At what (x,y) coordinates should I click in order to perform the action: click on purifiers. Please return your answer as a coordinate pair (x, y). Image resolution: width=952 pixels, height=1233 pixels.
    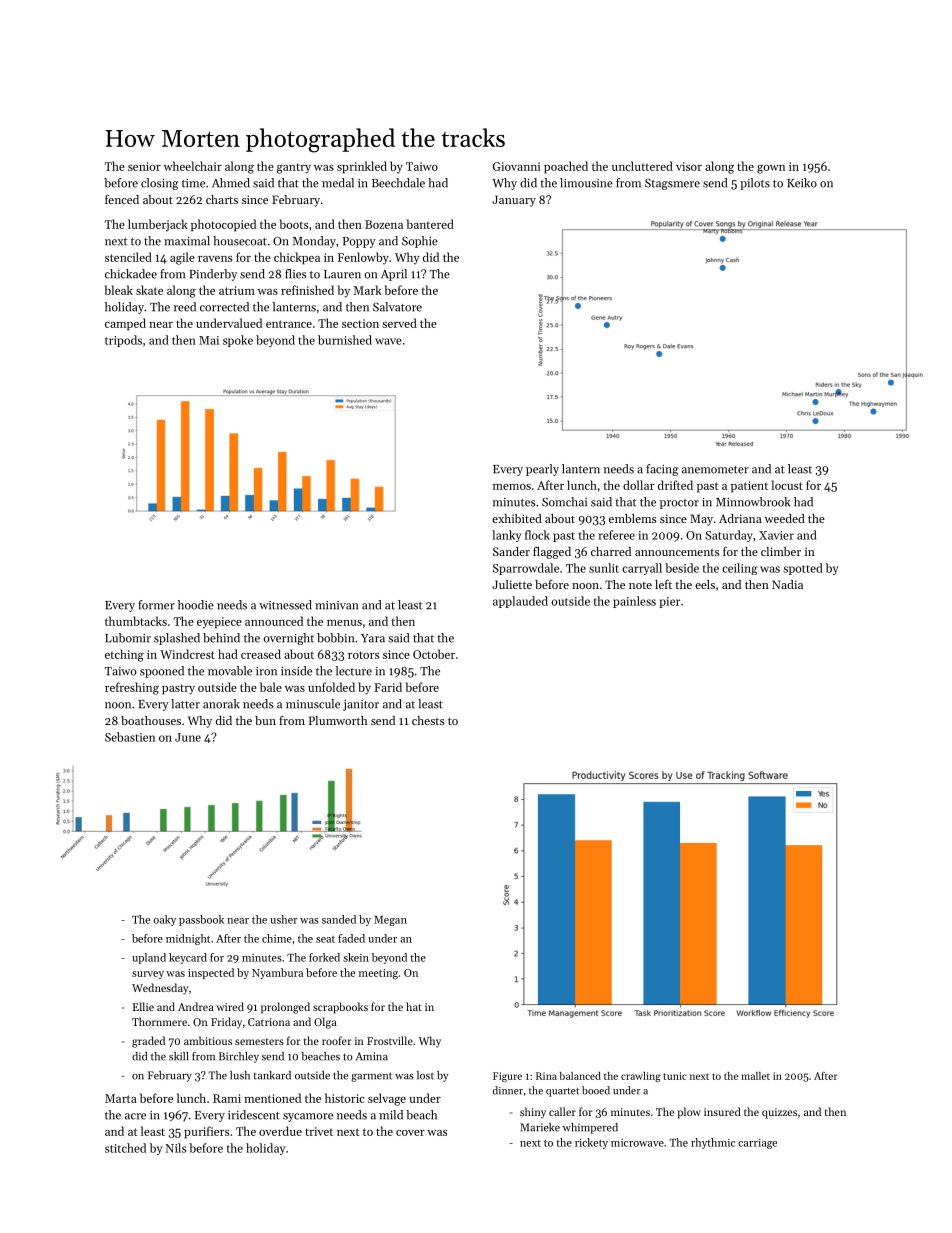
    Looking at the image, I should click on (206, 1132).
